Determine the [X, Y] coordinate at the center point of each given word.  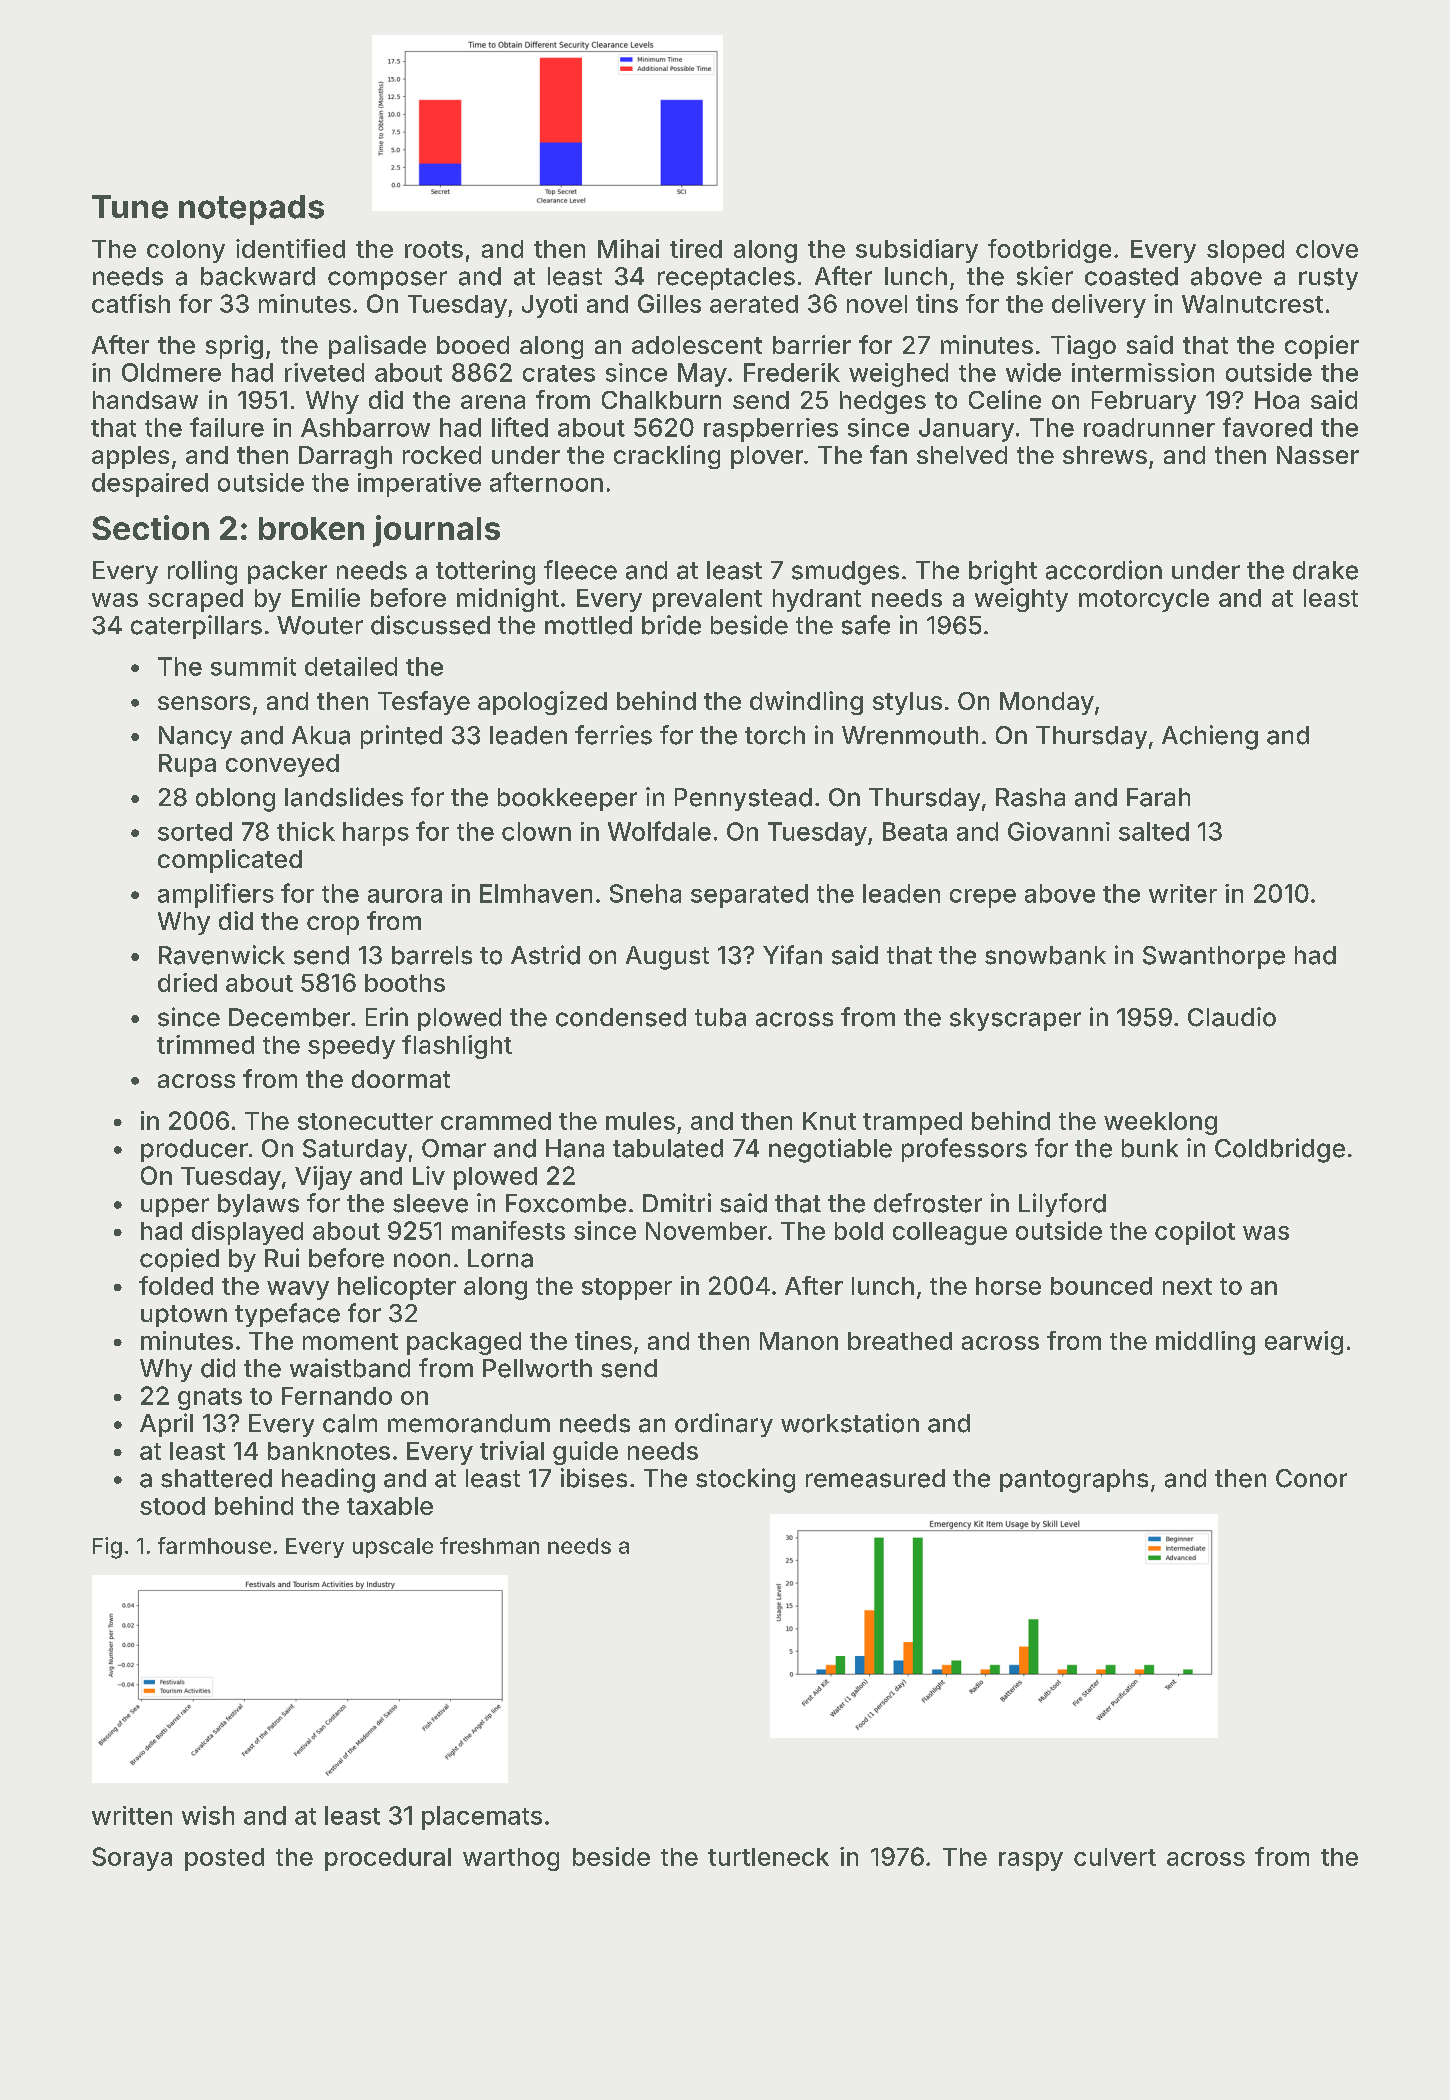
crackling [667, 457]
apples [130, 457]
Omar [454, 1148]
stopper [627, 1289]
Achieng [1210, 737]
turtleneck [768, 1857]
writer [1183, 893]
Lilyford [1062, 1205]
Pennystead [743, 799]
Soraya [132, 1859]
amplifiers [216, 895]
